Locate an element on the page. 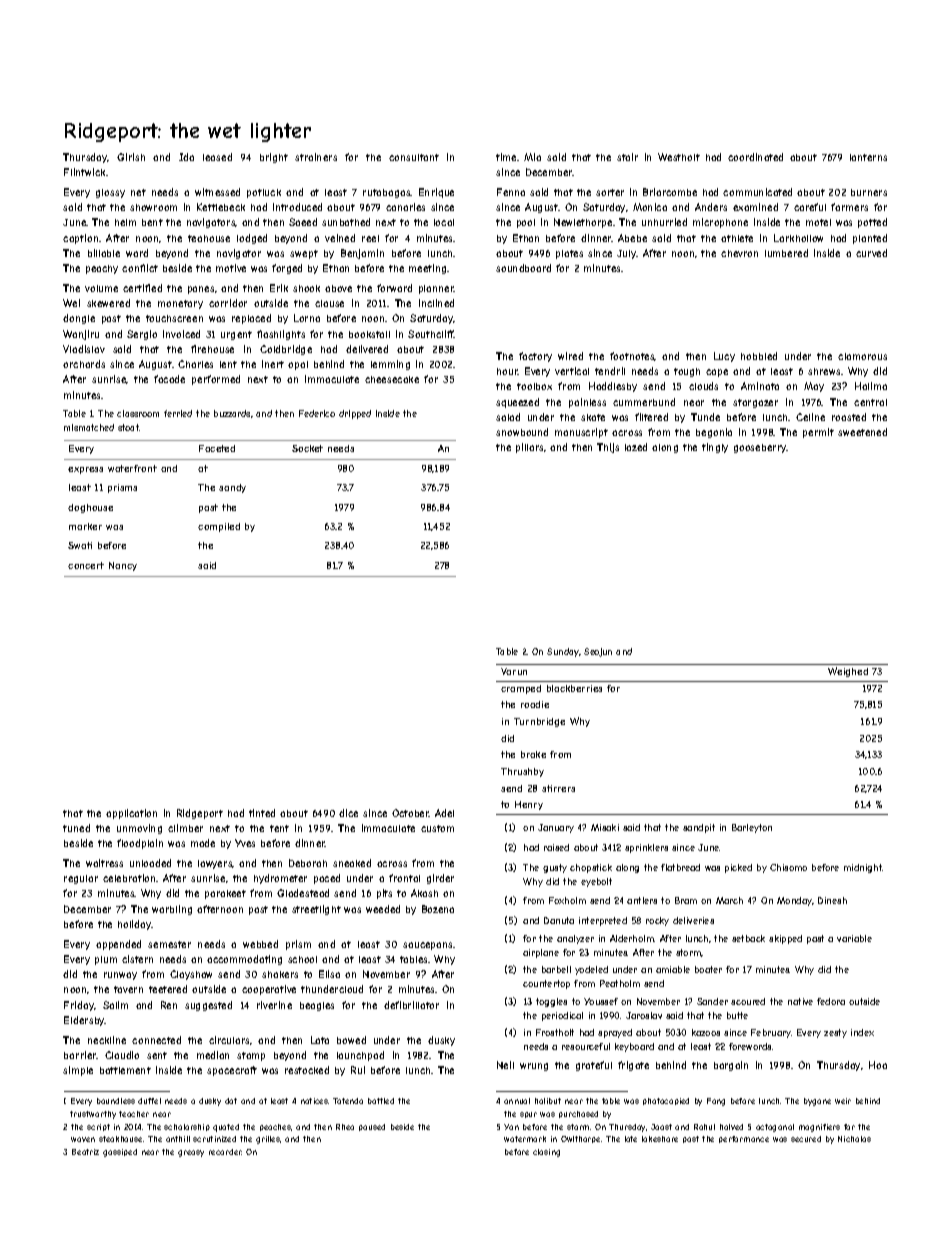  ferried is located at coordinates (178, 413).
